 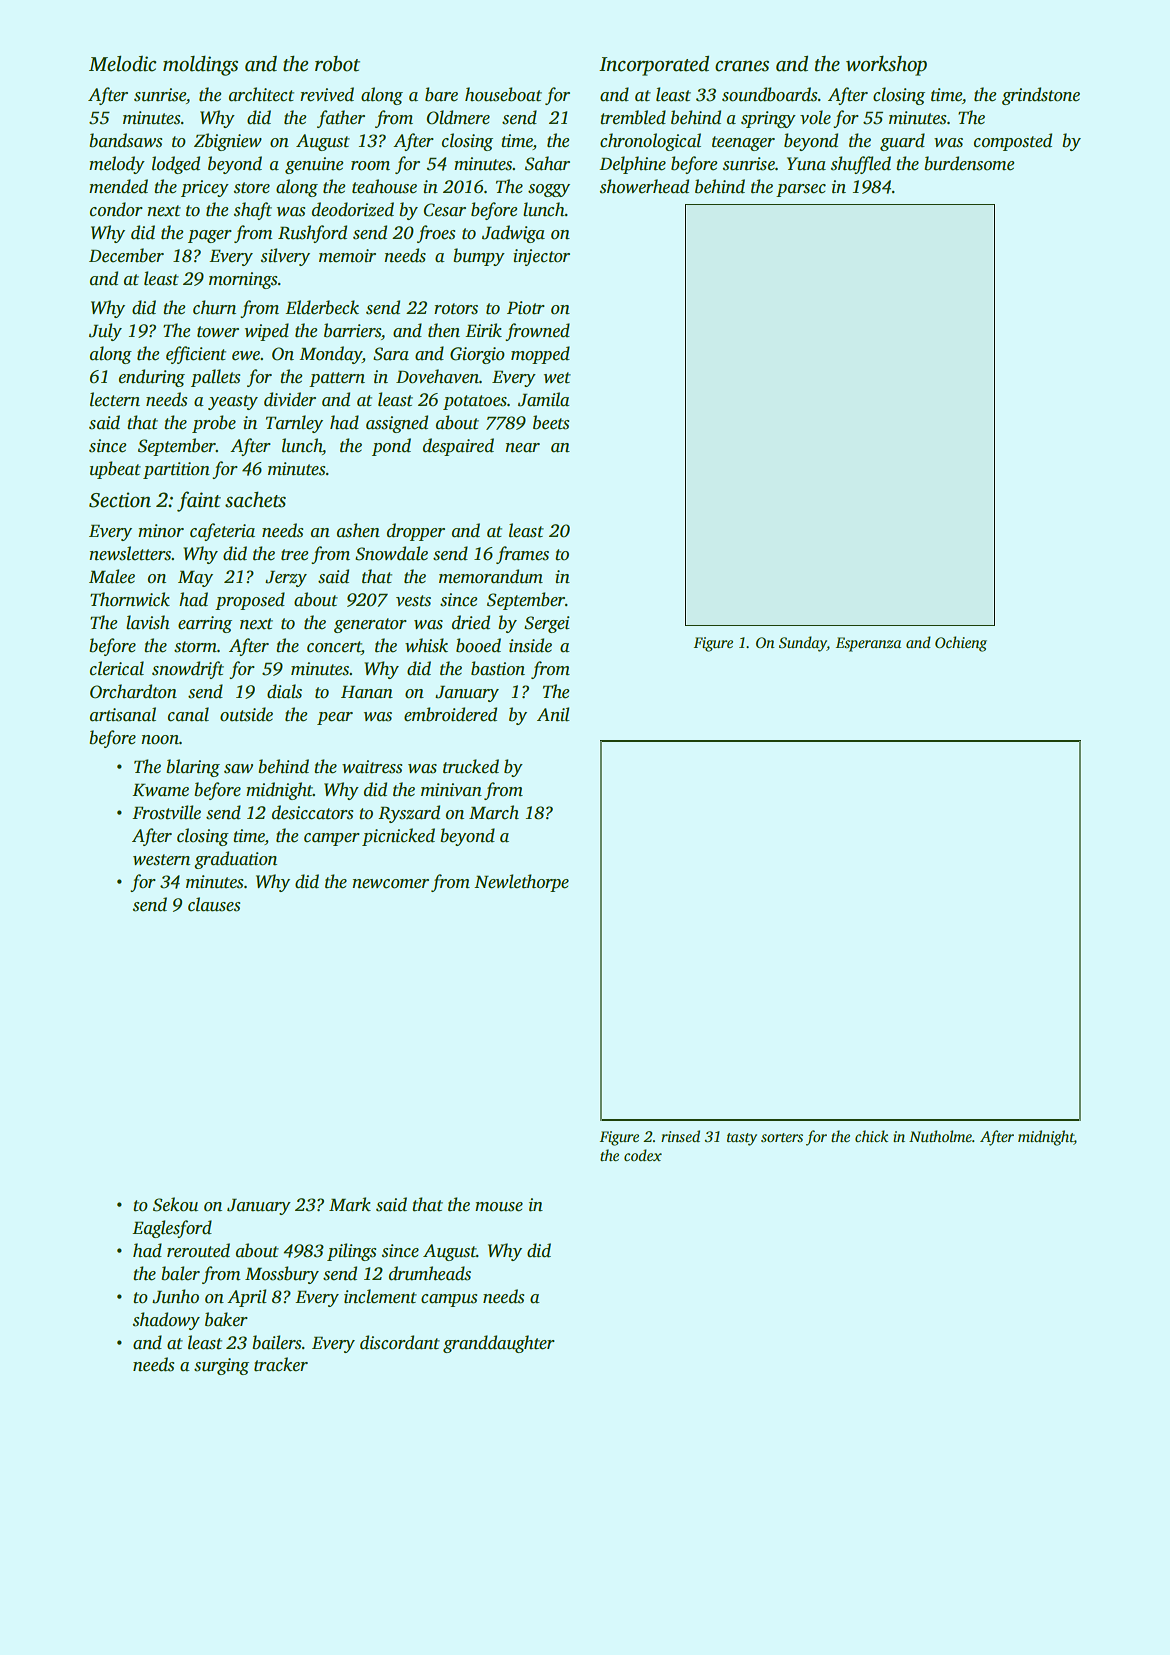 I want to click on July, so click(x=105, y=332).
